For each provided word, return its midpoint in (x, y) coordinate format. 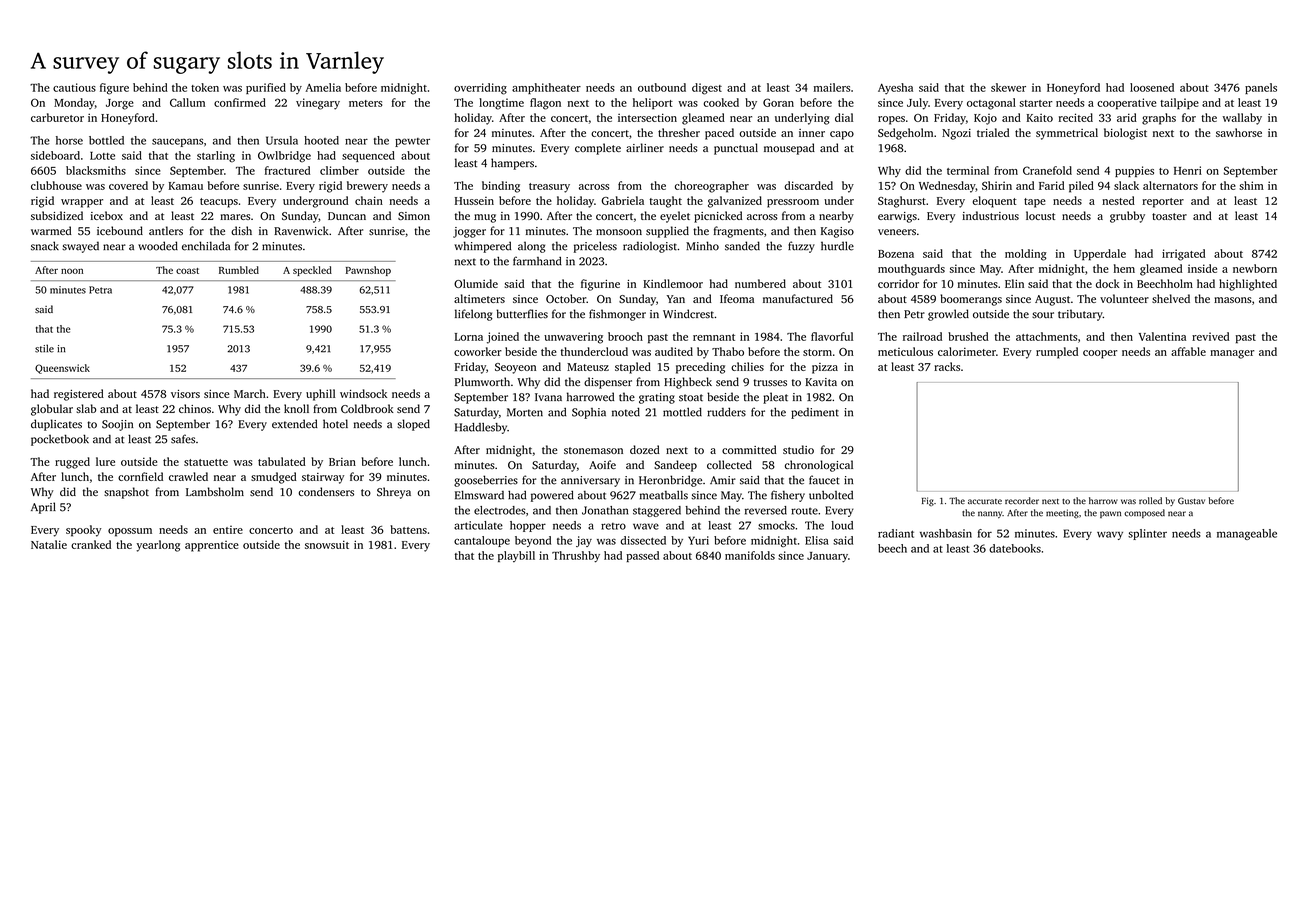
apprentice (212, 546)
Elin (1014, 283)
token (205, 87)
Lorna (469, 337)
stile (44, 348)
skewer (1008, 87)
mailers (832, 87)
